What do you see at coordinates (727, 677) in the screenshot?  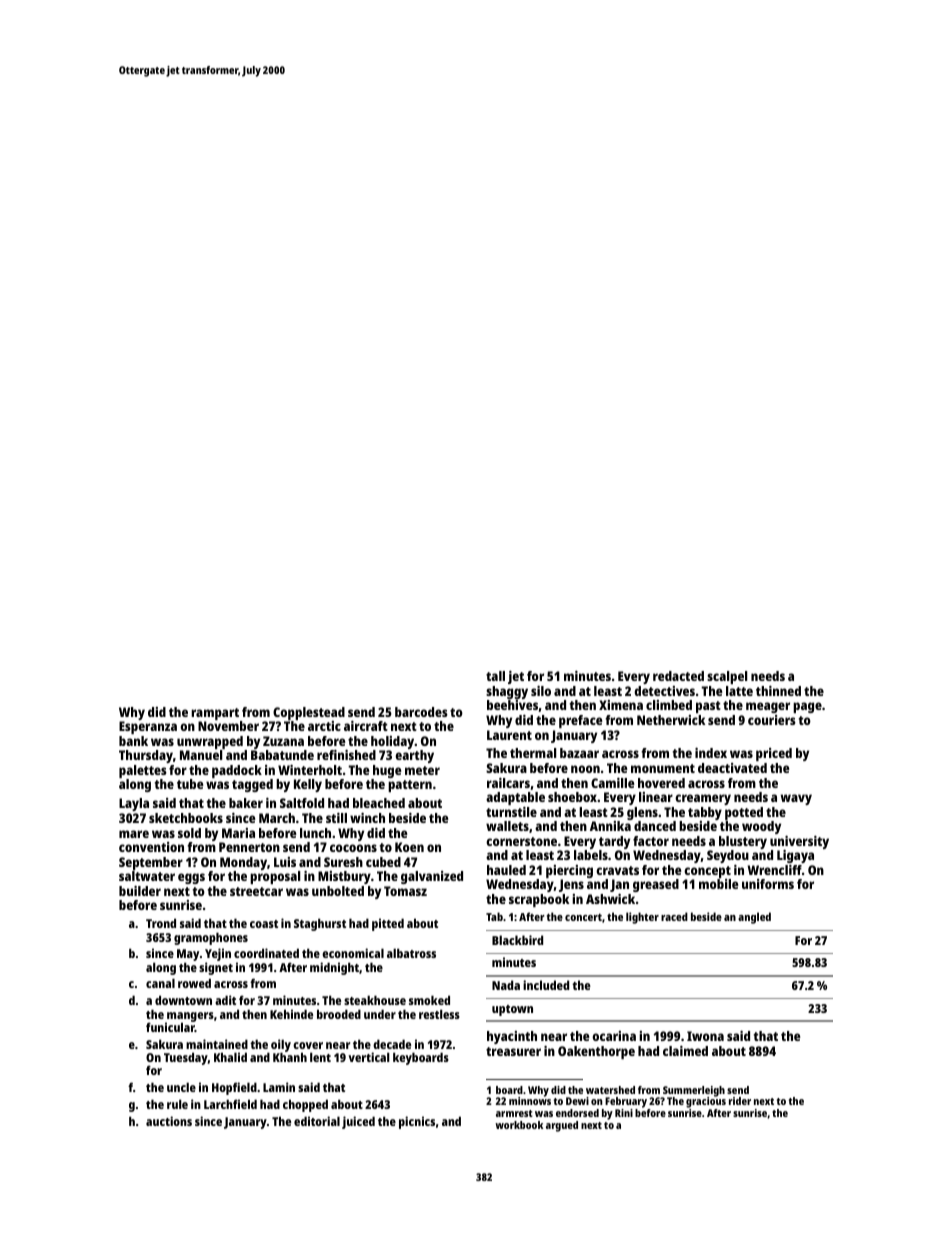 I see `scalpel` at bounding box center [727, 677].
